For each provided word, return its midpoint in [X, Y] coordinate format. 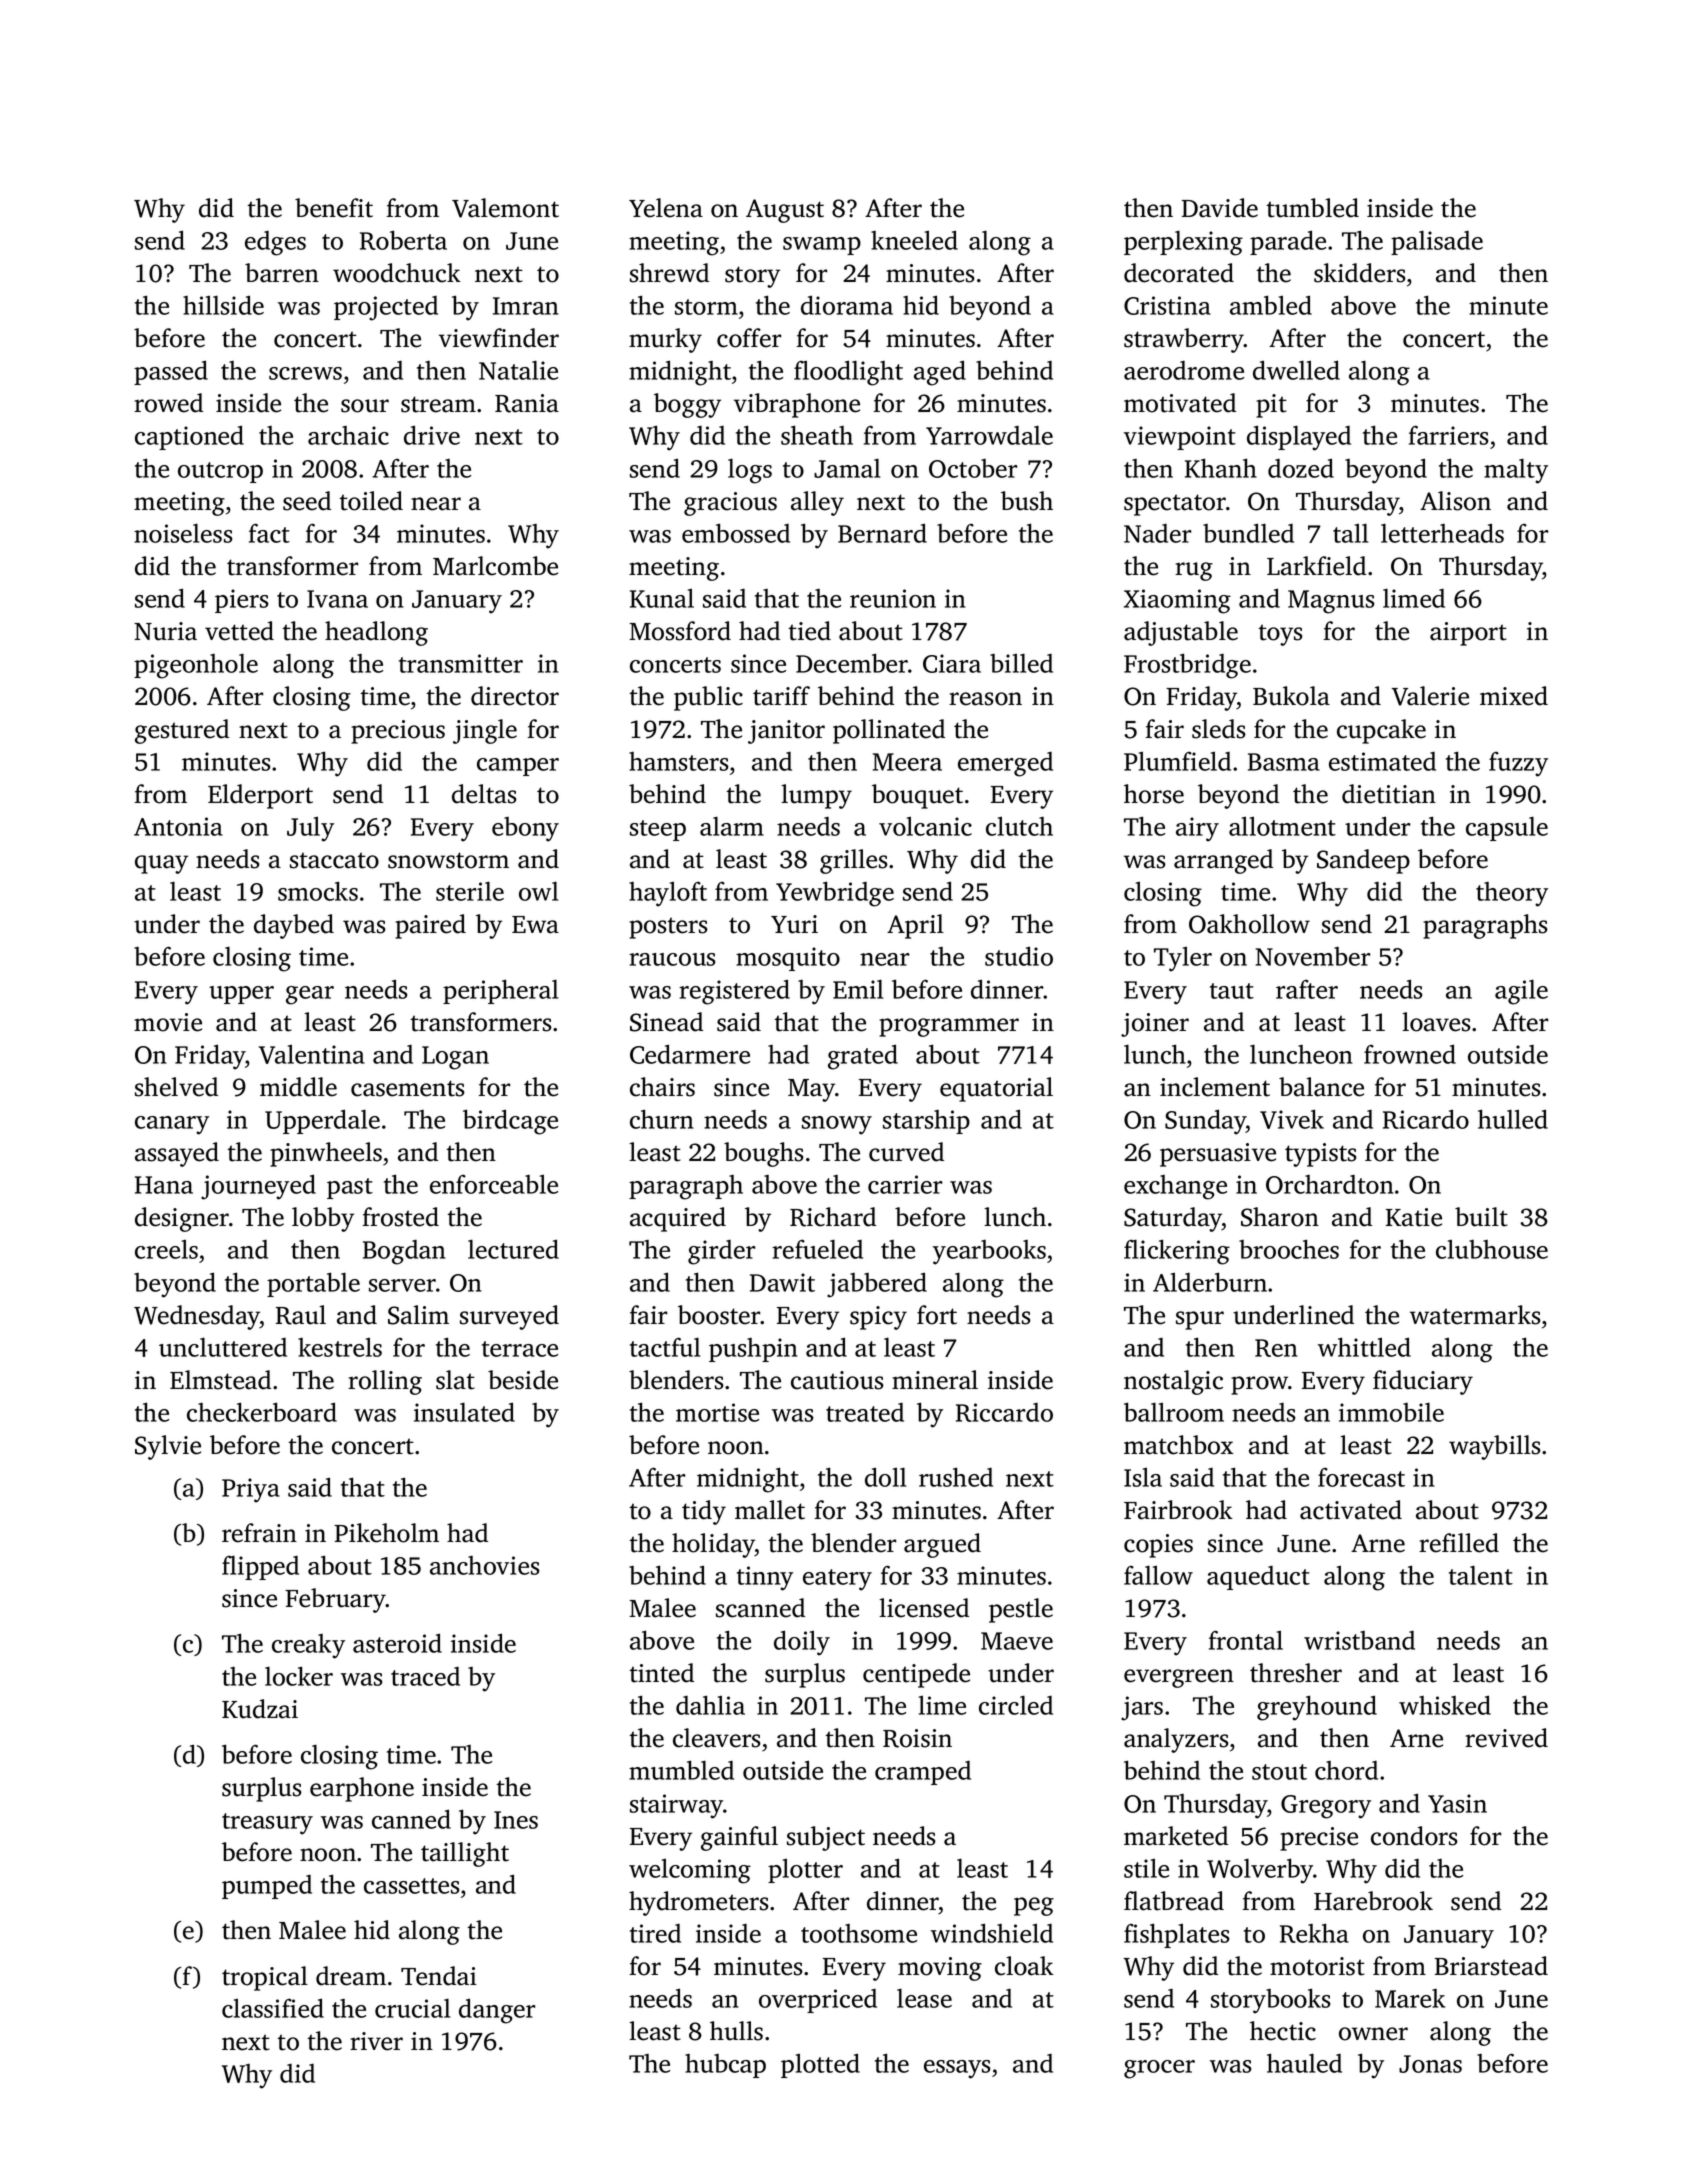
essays [957, 2069]
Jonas [1430, 2064]
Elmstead [220, 1380]
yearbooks [989, 1252]
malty [1516, 471]
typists [1321, 1155]
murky [665, 340]
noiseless [183, 533]
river [376, 2041]
